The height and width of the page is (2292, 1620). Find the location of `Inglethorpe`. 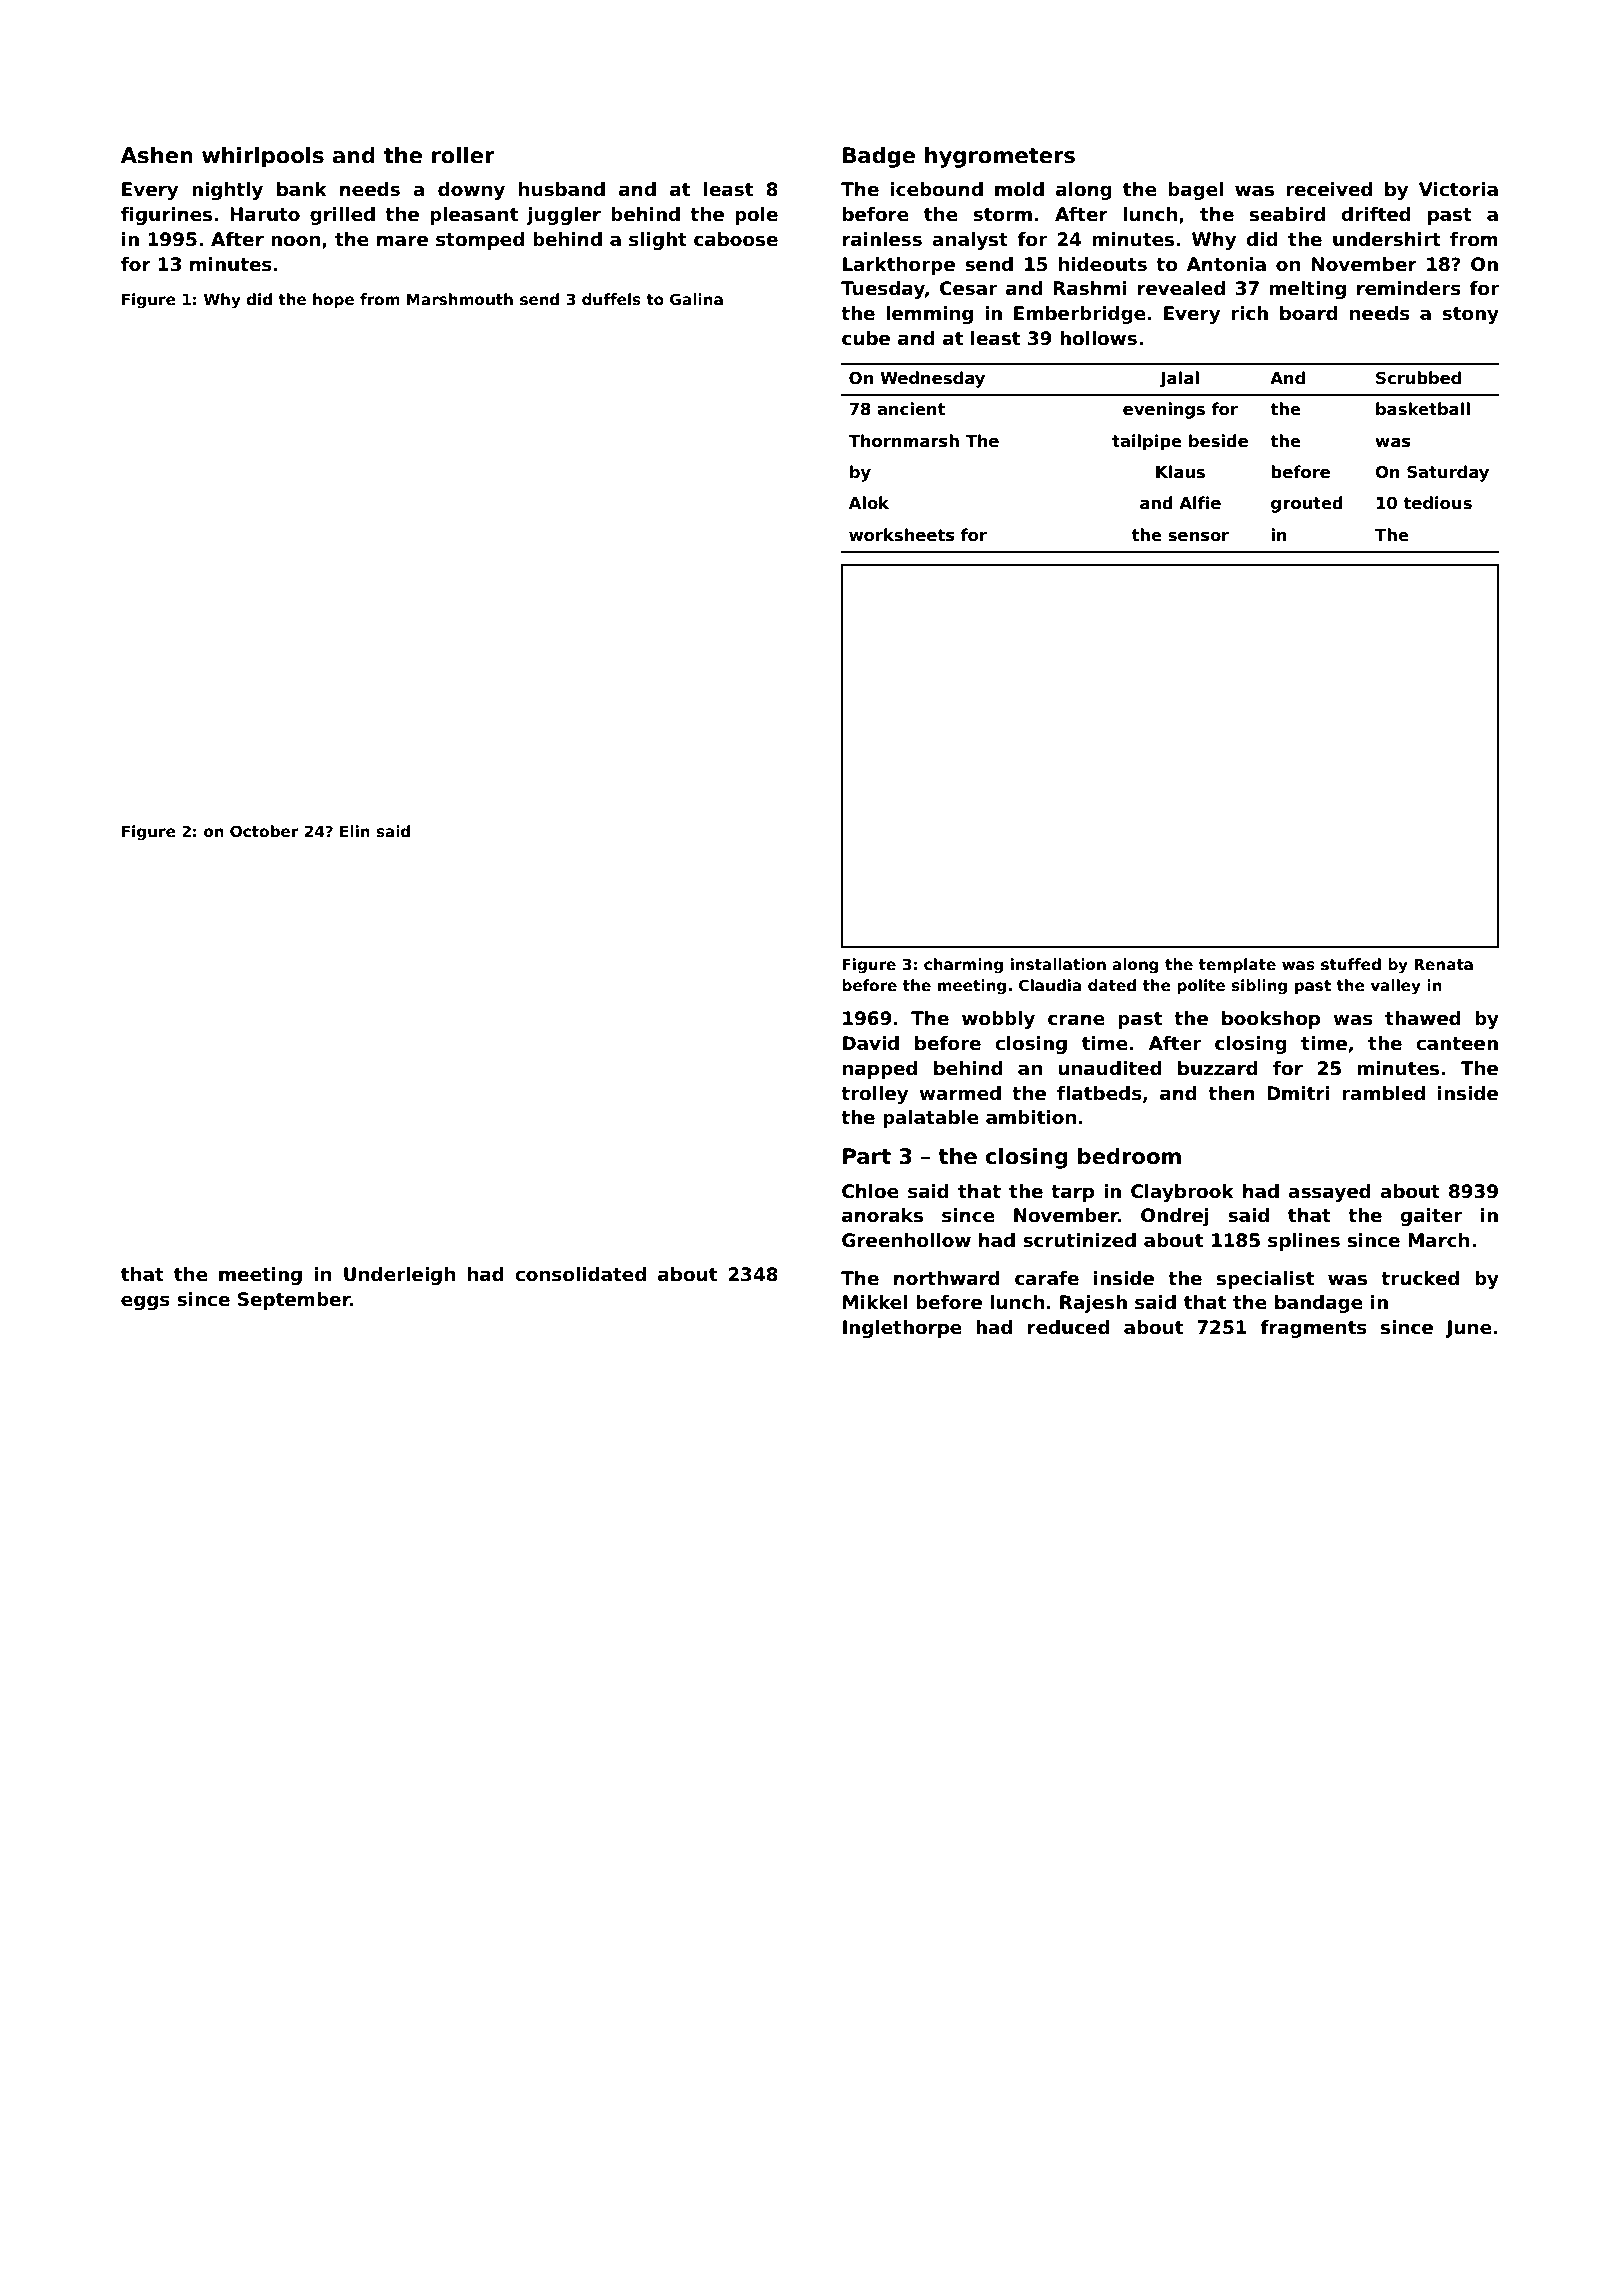

Inglethorpe is located at coordinates (902, 1329).
